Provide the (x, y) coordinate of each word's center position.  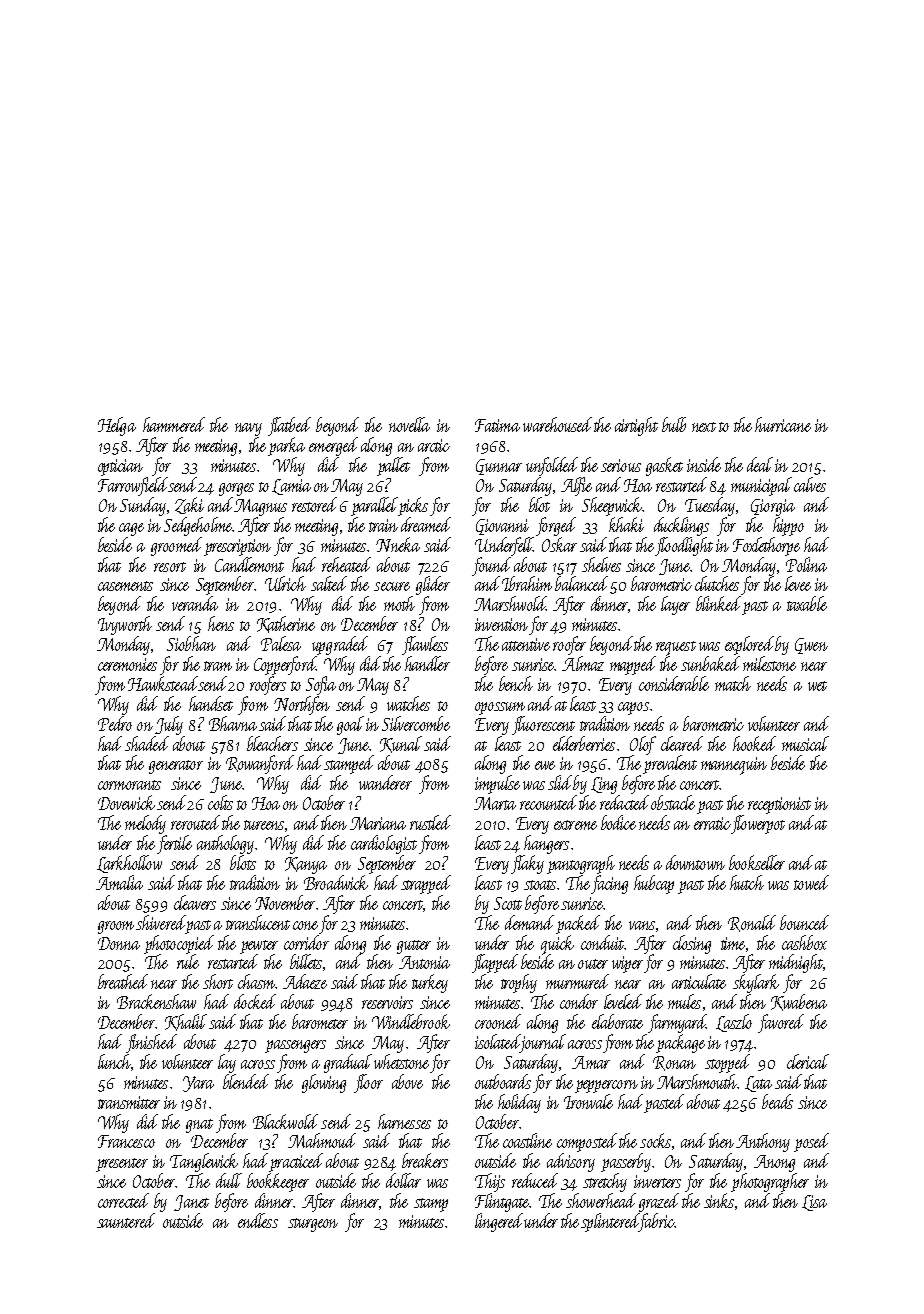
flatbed (289, 426)
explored (749, 645)
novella (409, 424)
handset (211, 703)
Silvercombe (416, 723)
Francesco (126, 1141)
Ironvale (588, 1101)
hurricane (783, 424)
